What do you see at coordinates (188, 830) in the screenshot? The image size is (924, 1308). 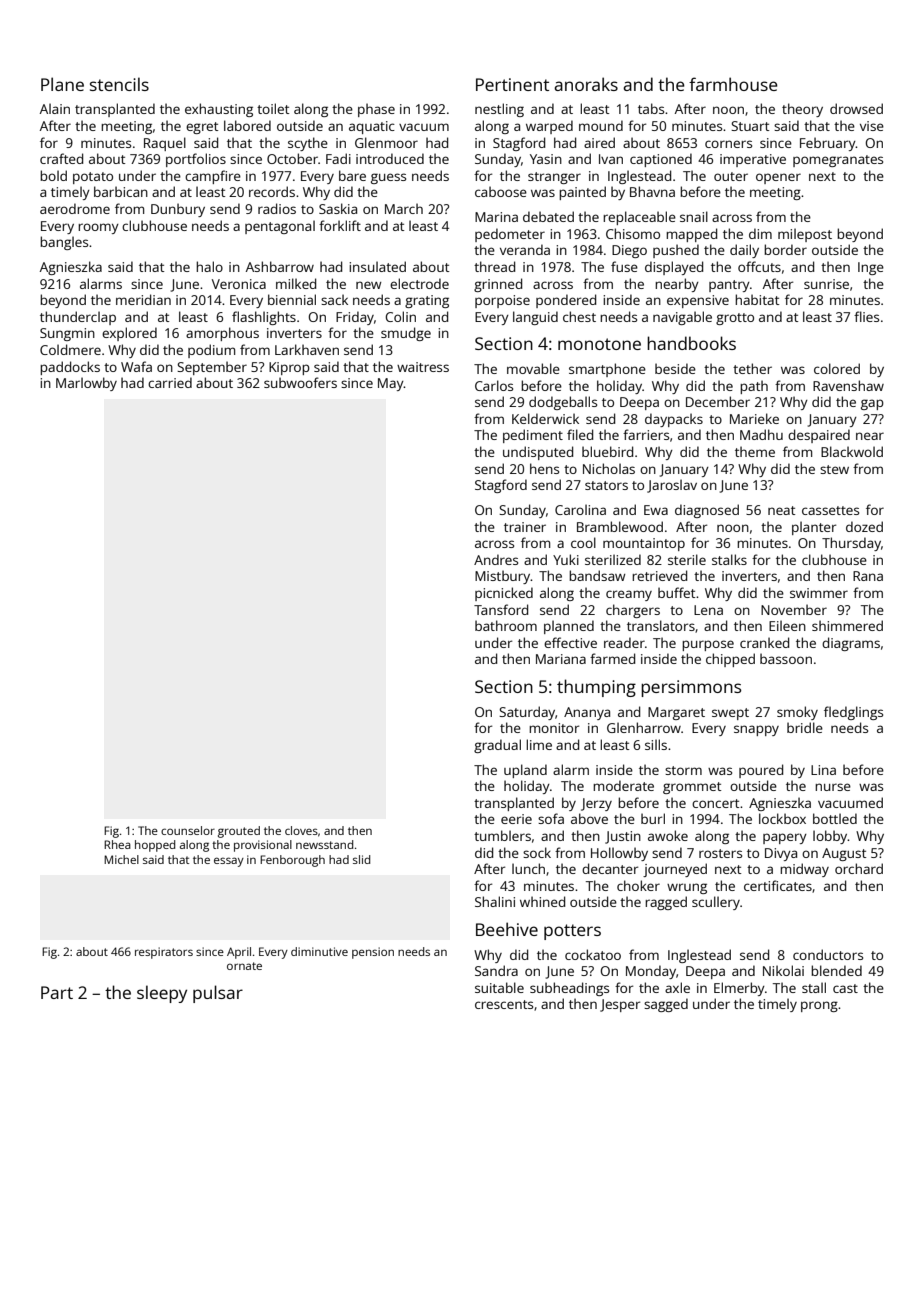 I see `counselor` at bounding box center [188, 830].
